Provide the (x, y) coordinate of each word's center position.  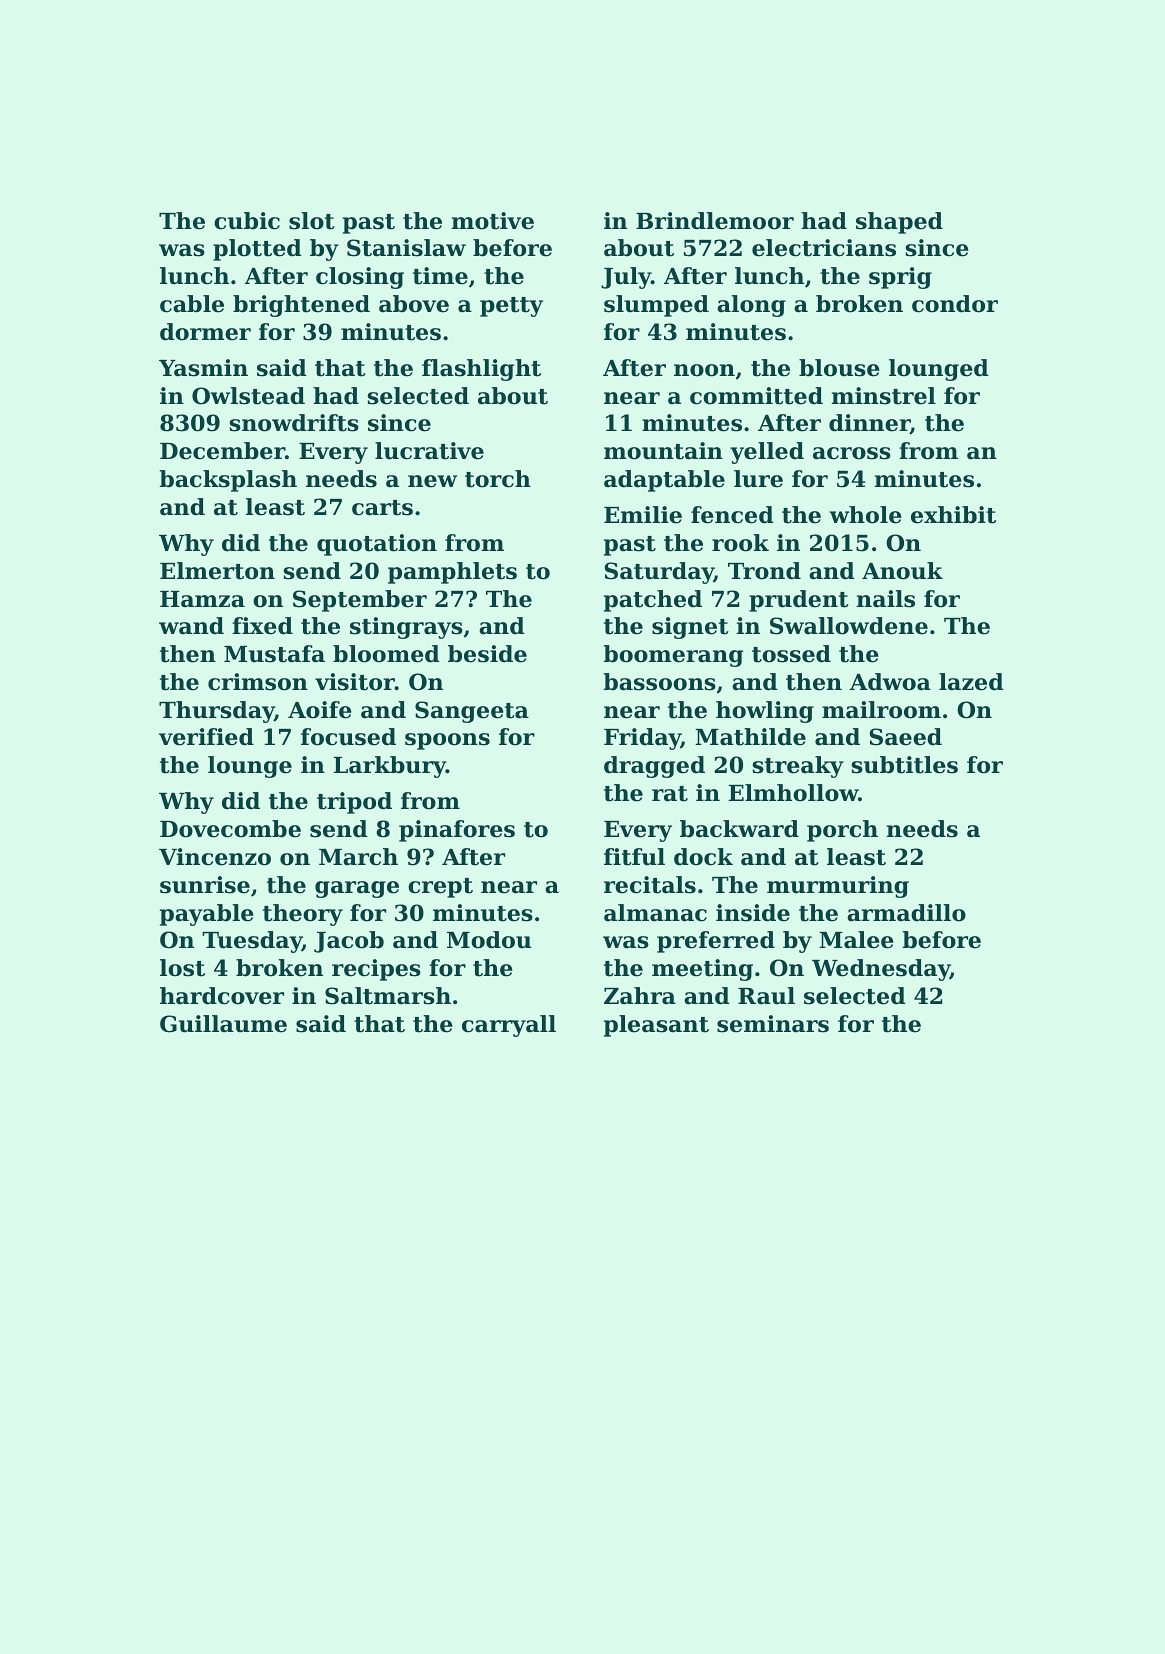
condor (955, 304)
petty (511, 307)
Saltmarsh (388, 996)
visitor (355, 682)
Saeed (905, 737)
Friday (642, 739)
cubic (247, 221)
